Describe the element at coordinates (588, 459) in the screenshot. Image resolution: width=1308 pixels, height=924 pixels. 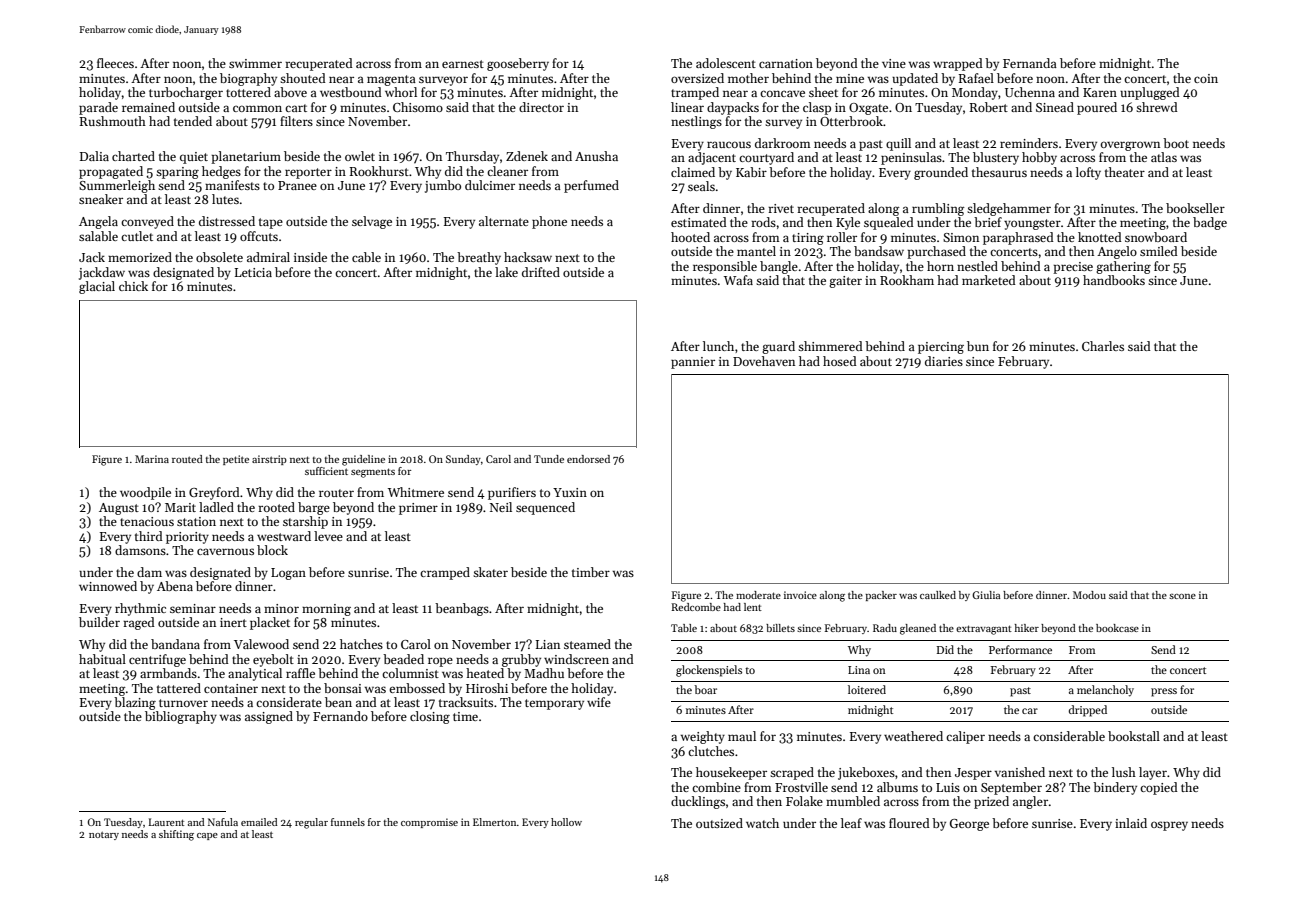
I see `endorsed` at that location.
